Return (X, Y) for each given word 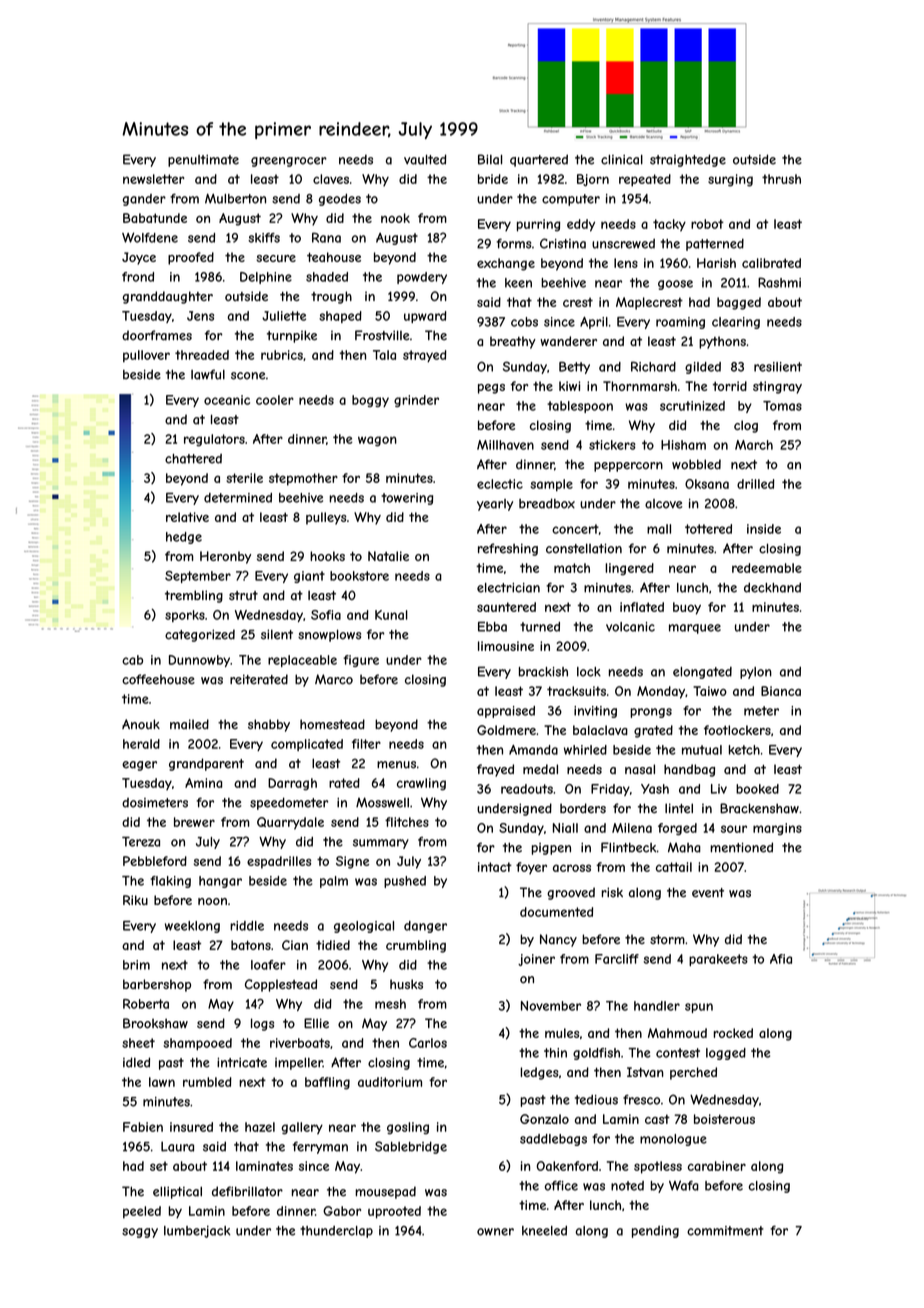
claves (331, 179)
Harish (716, 263)
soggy (140, 1233)
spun (699, 1008)
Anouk (141, 724)
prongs (651, 713)
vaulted (425, 159)
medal (540, 769)
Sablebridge (411, 1147)
